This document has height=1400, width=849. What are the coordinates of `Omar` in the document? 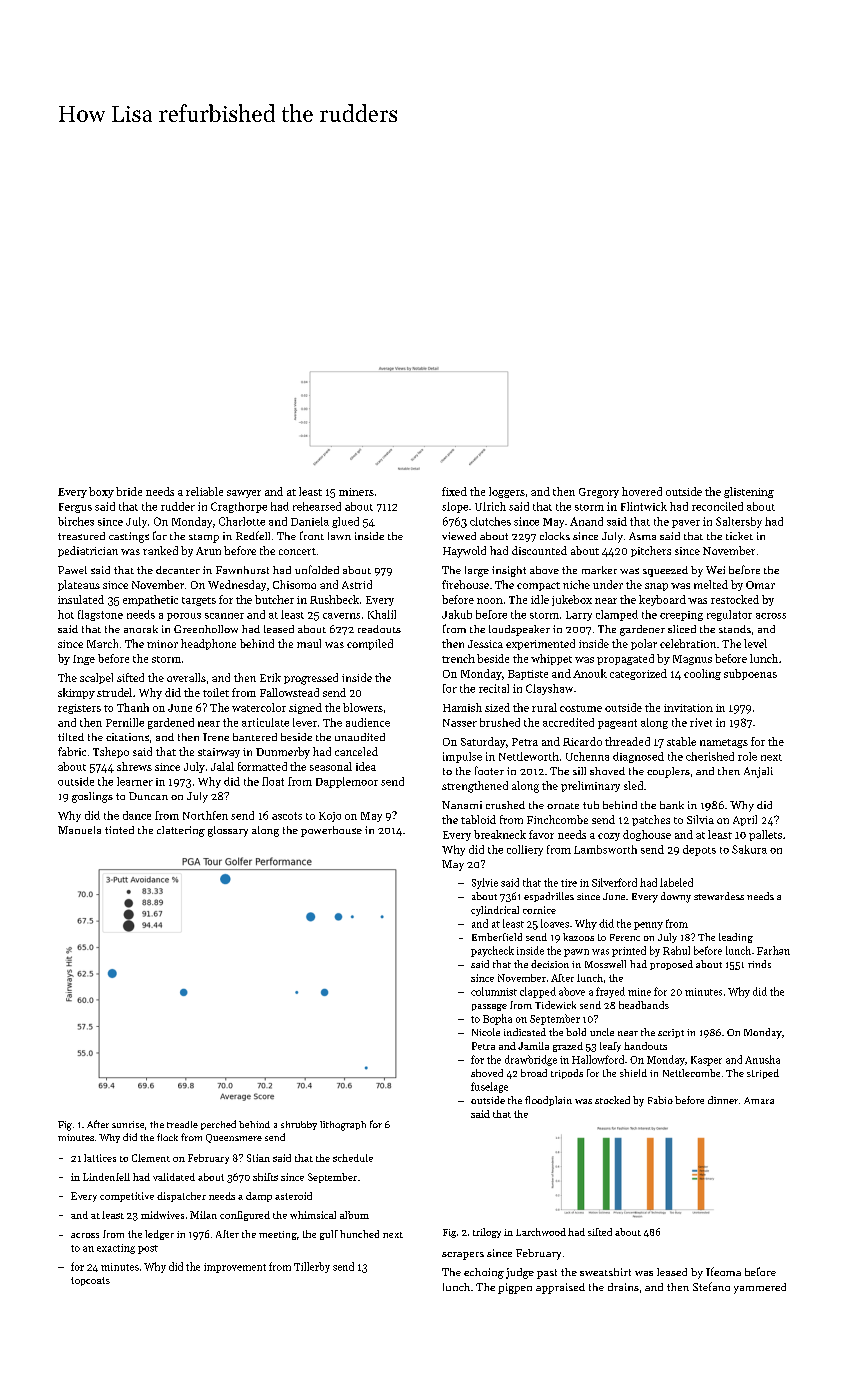 It's located at (760, 585).
